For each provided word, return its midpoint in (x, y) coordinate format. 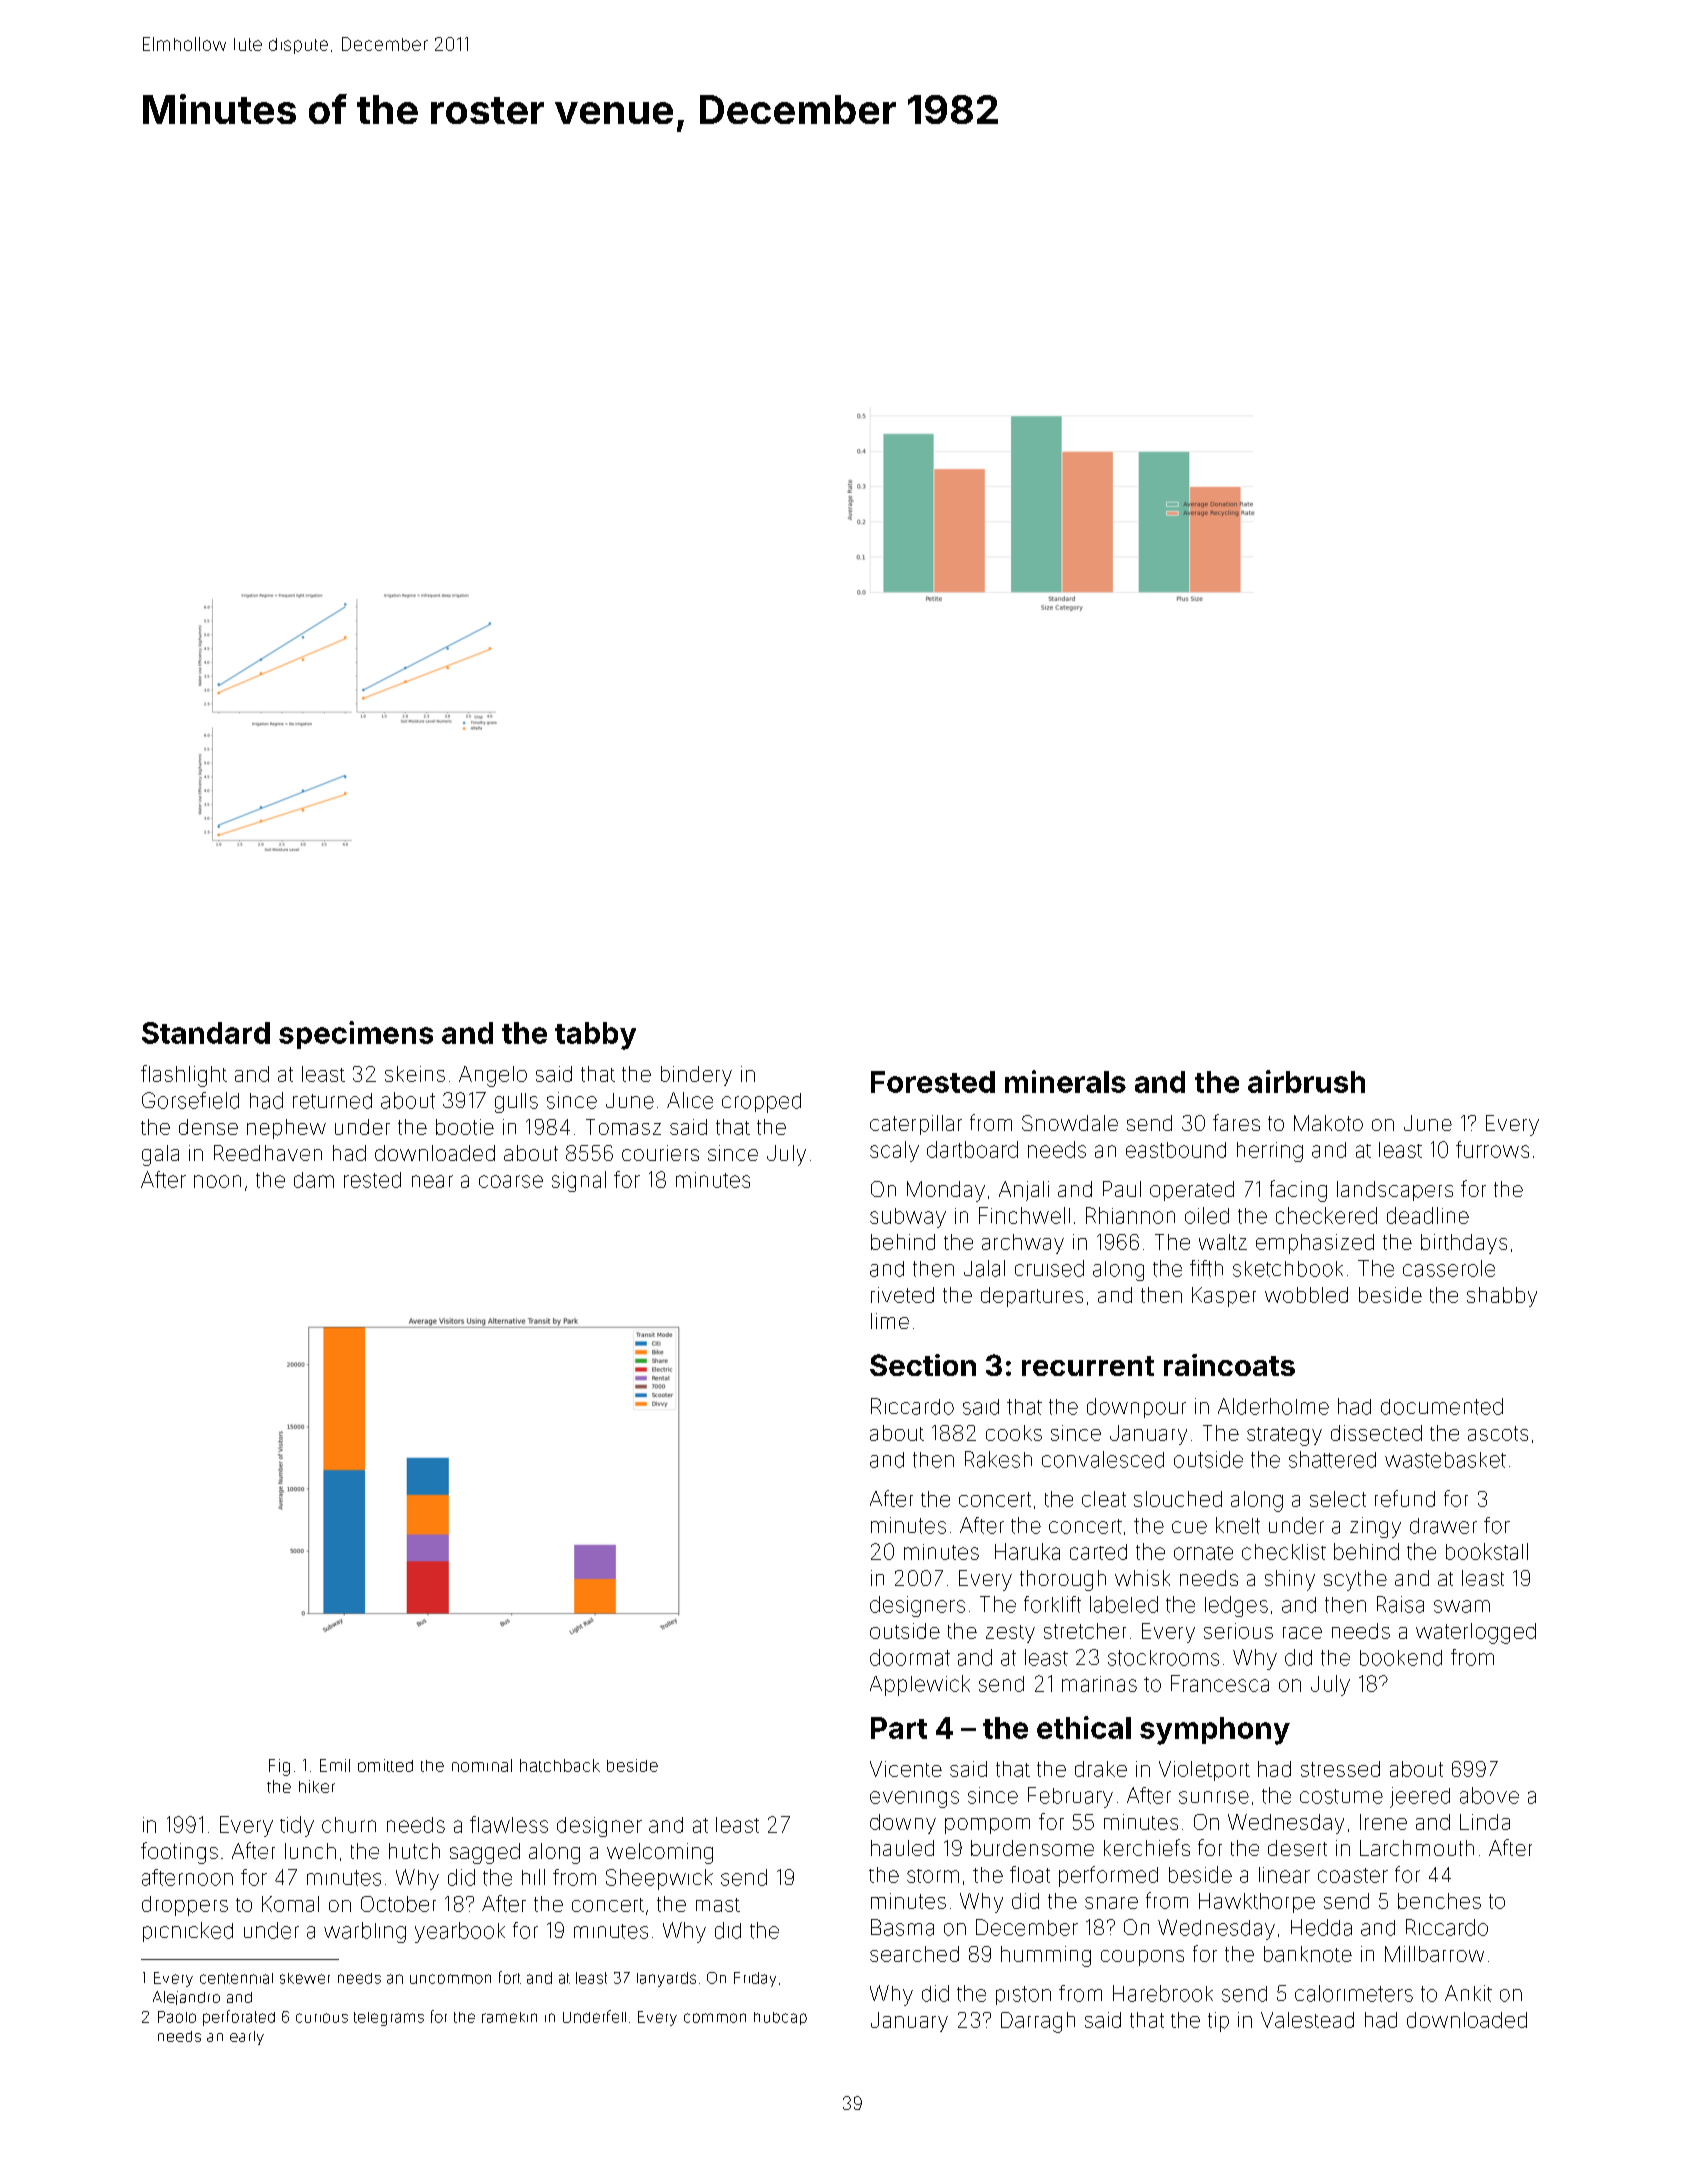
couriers (660, 1153)
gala (160, 1155)
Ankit (1468, 1993)
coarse (511, 1181)
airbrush (1306, 1081)
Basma (902, 1927)
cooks (1014, 1433)
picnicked (188, 1932)
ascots (1498, 1433)
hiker (317, 1786)
